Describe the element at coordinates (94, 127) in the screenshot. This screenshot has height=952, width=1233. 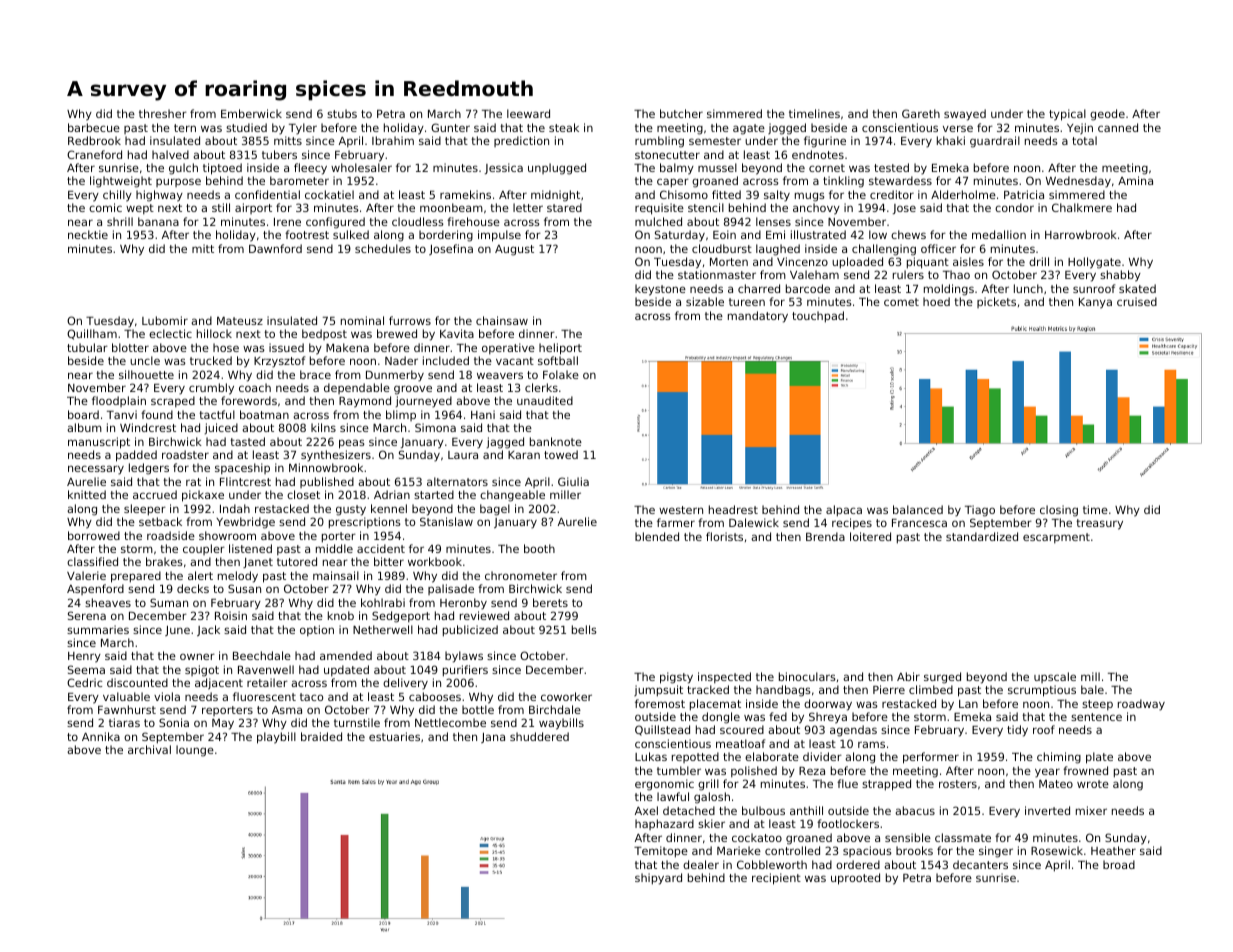
I see `barbecue` at that location.
